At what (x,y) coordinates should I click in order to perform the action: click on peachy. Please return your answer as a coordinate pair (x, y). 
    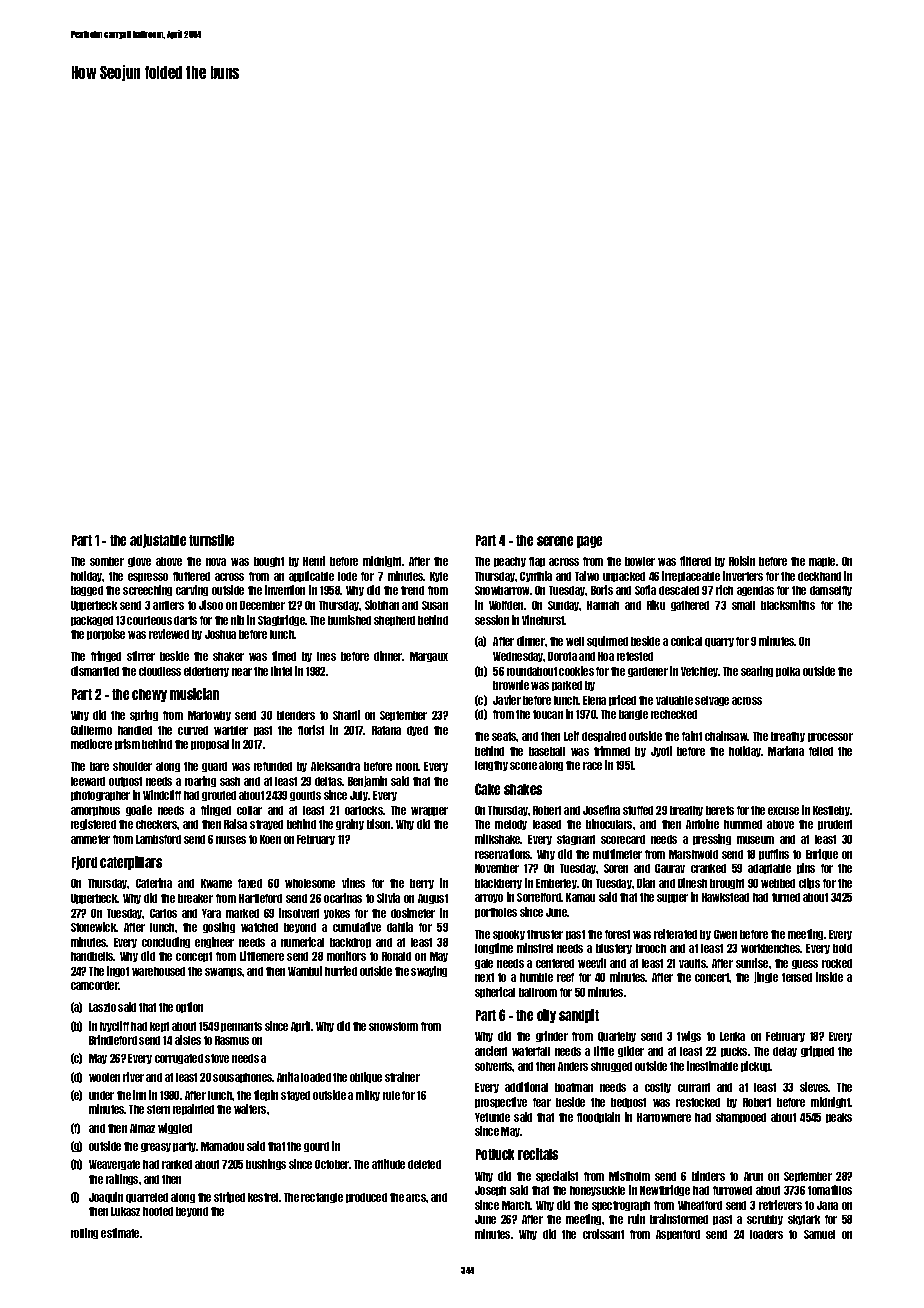
    Looking at the image, I should click on (510, 562).
